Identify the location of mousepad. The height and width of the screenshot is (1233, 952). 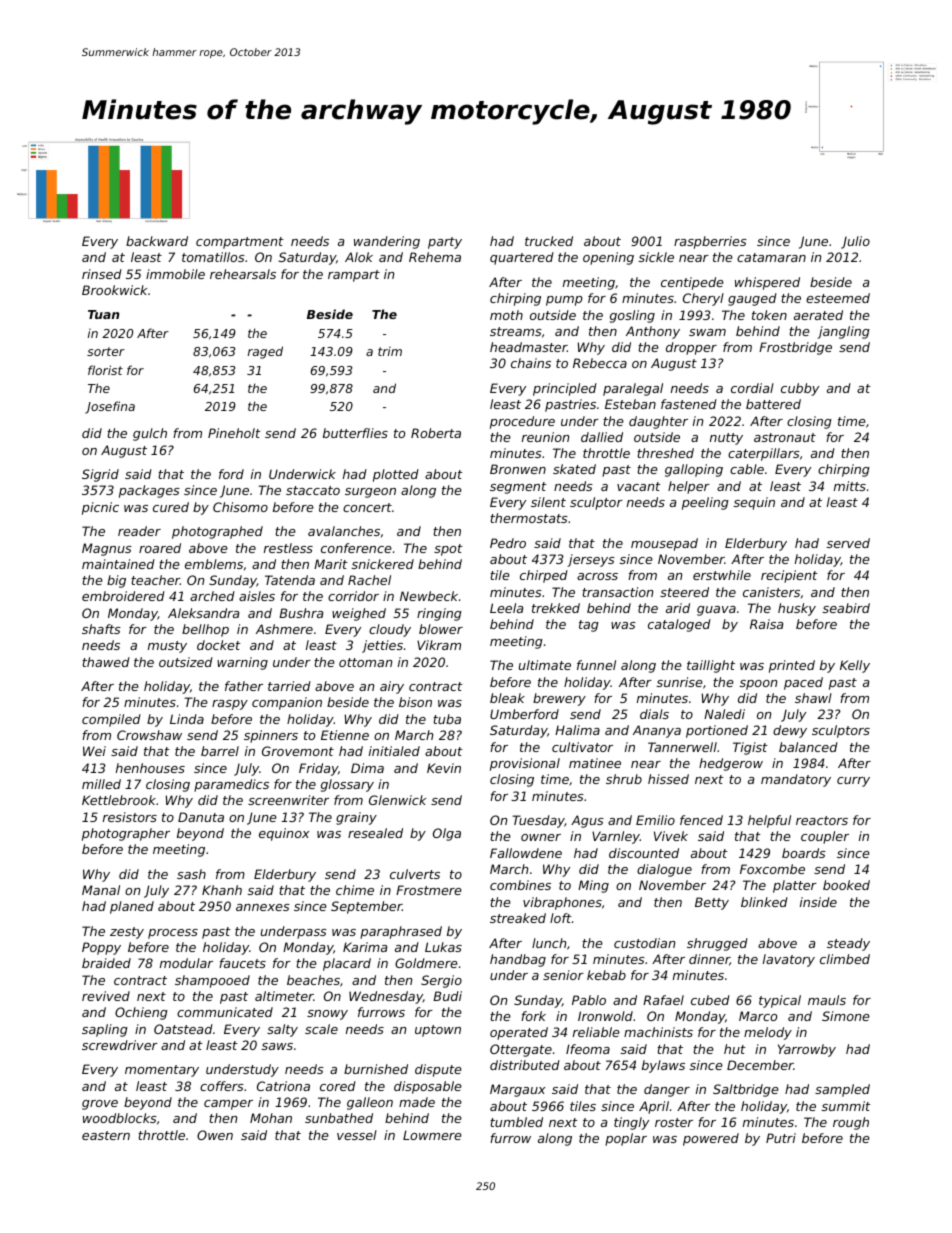
(664, 544).
